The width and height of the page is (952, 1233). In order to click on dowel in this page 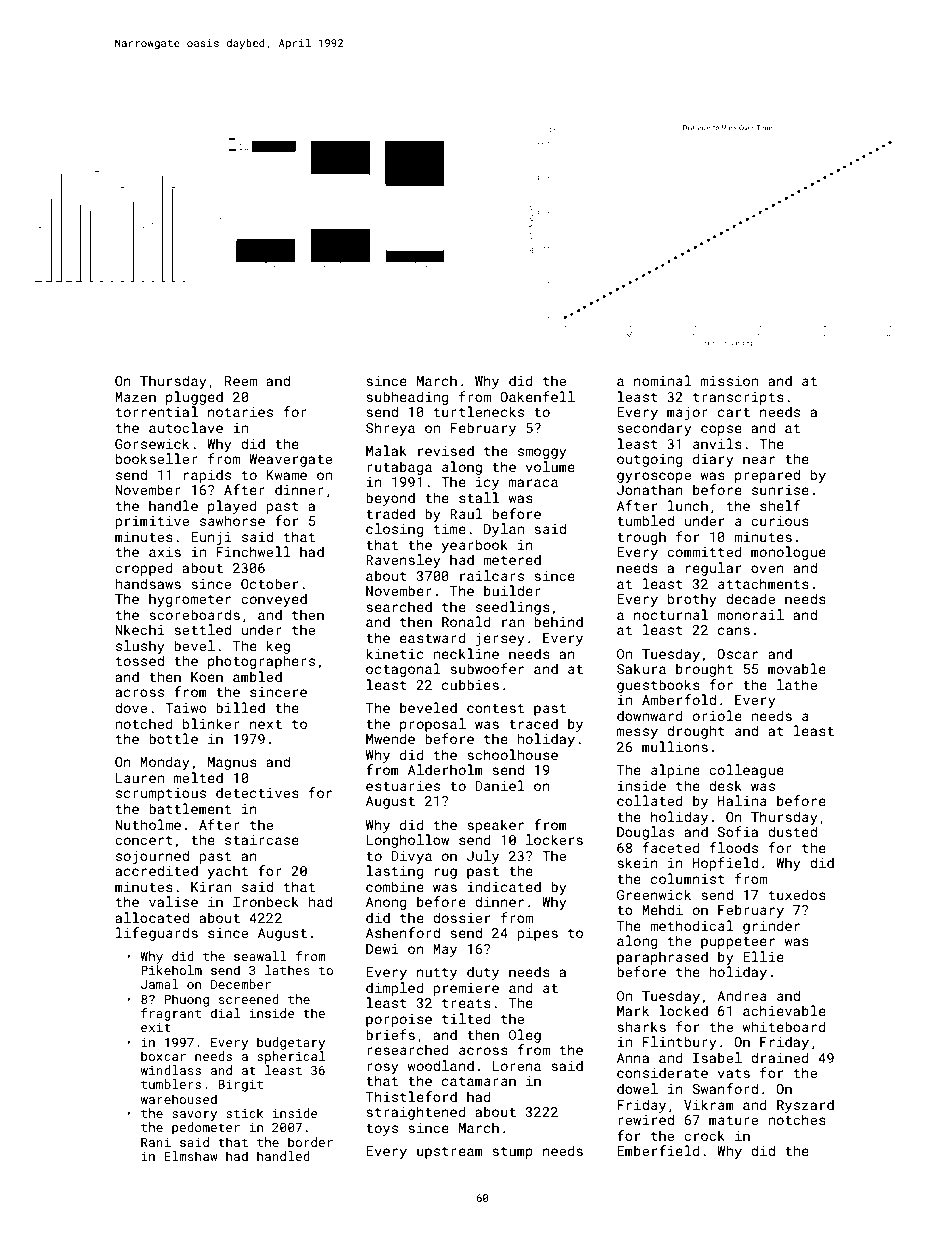, I will do `click(637, 1088)`.
